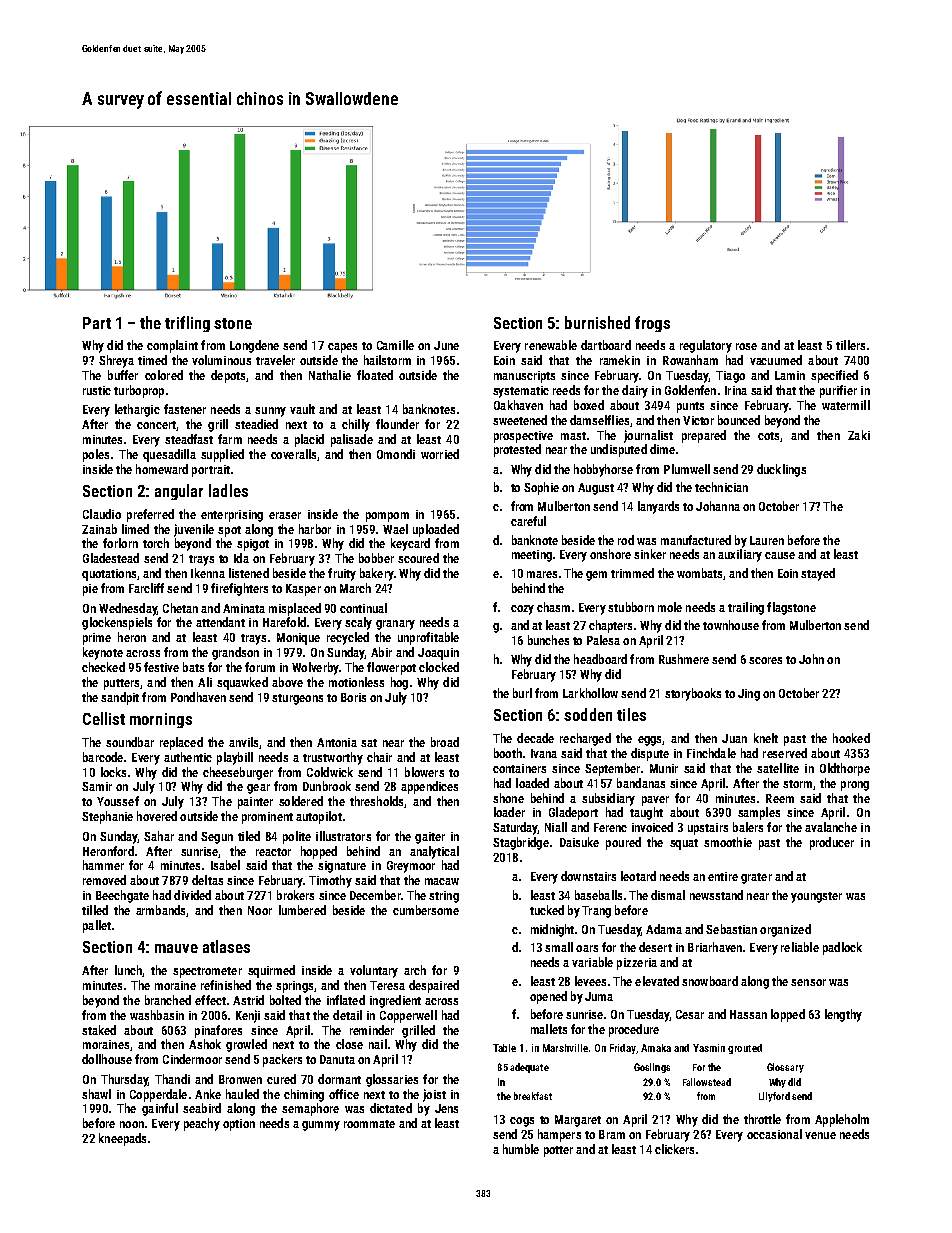 The image size is (952, 1233). I want to click on tucked, so click(547, 910).
